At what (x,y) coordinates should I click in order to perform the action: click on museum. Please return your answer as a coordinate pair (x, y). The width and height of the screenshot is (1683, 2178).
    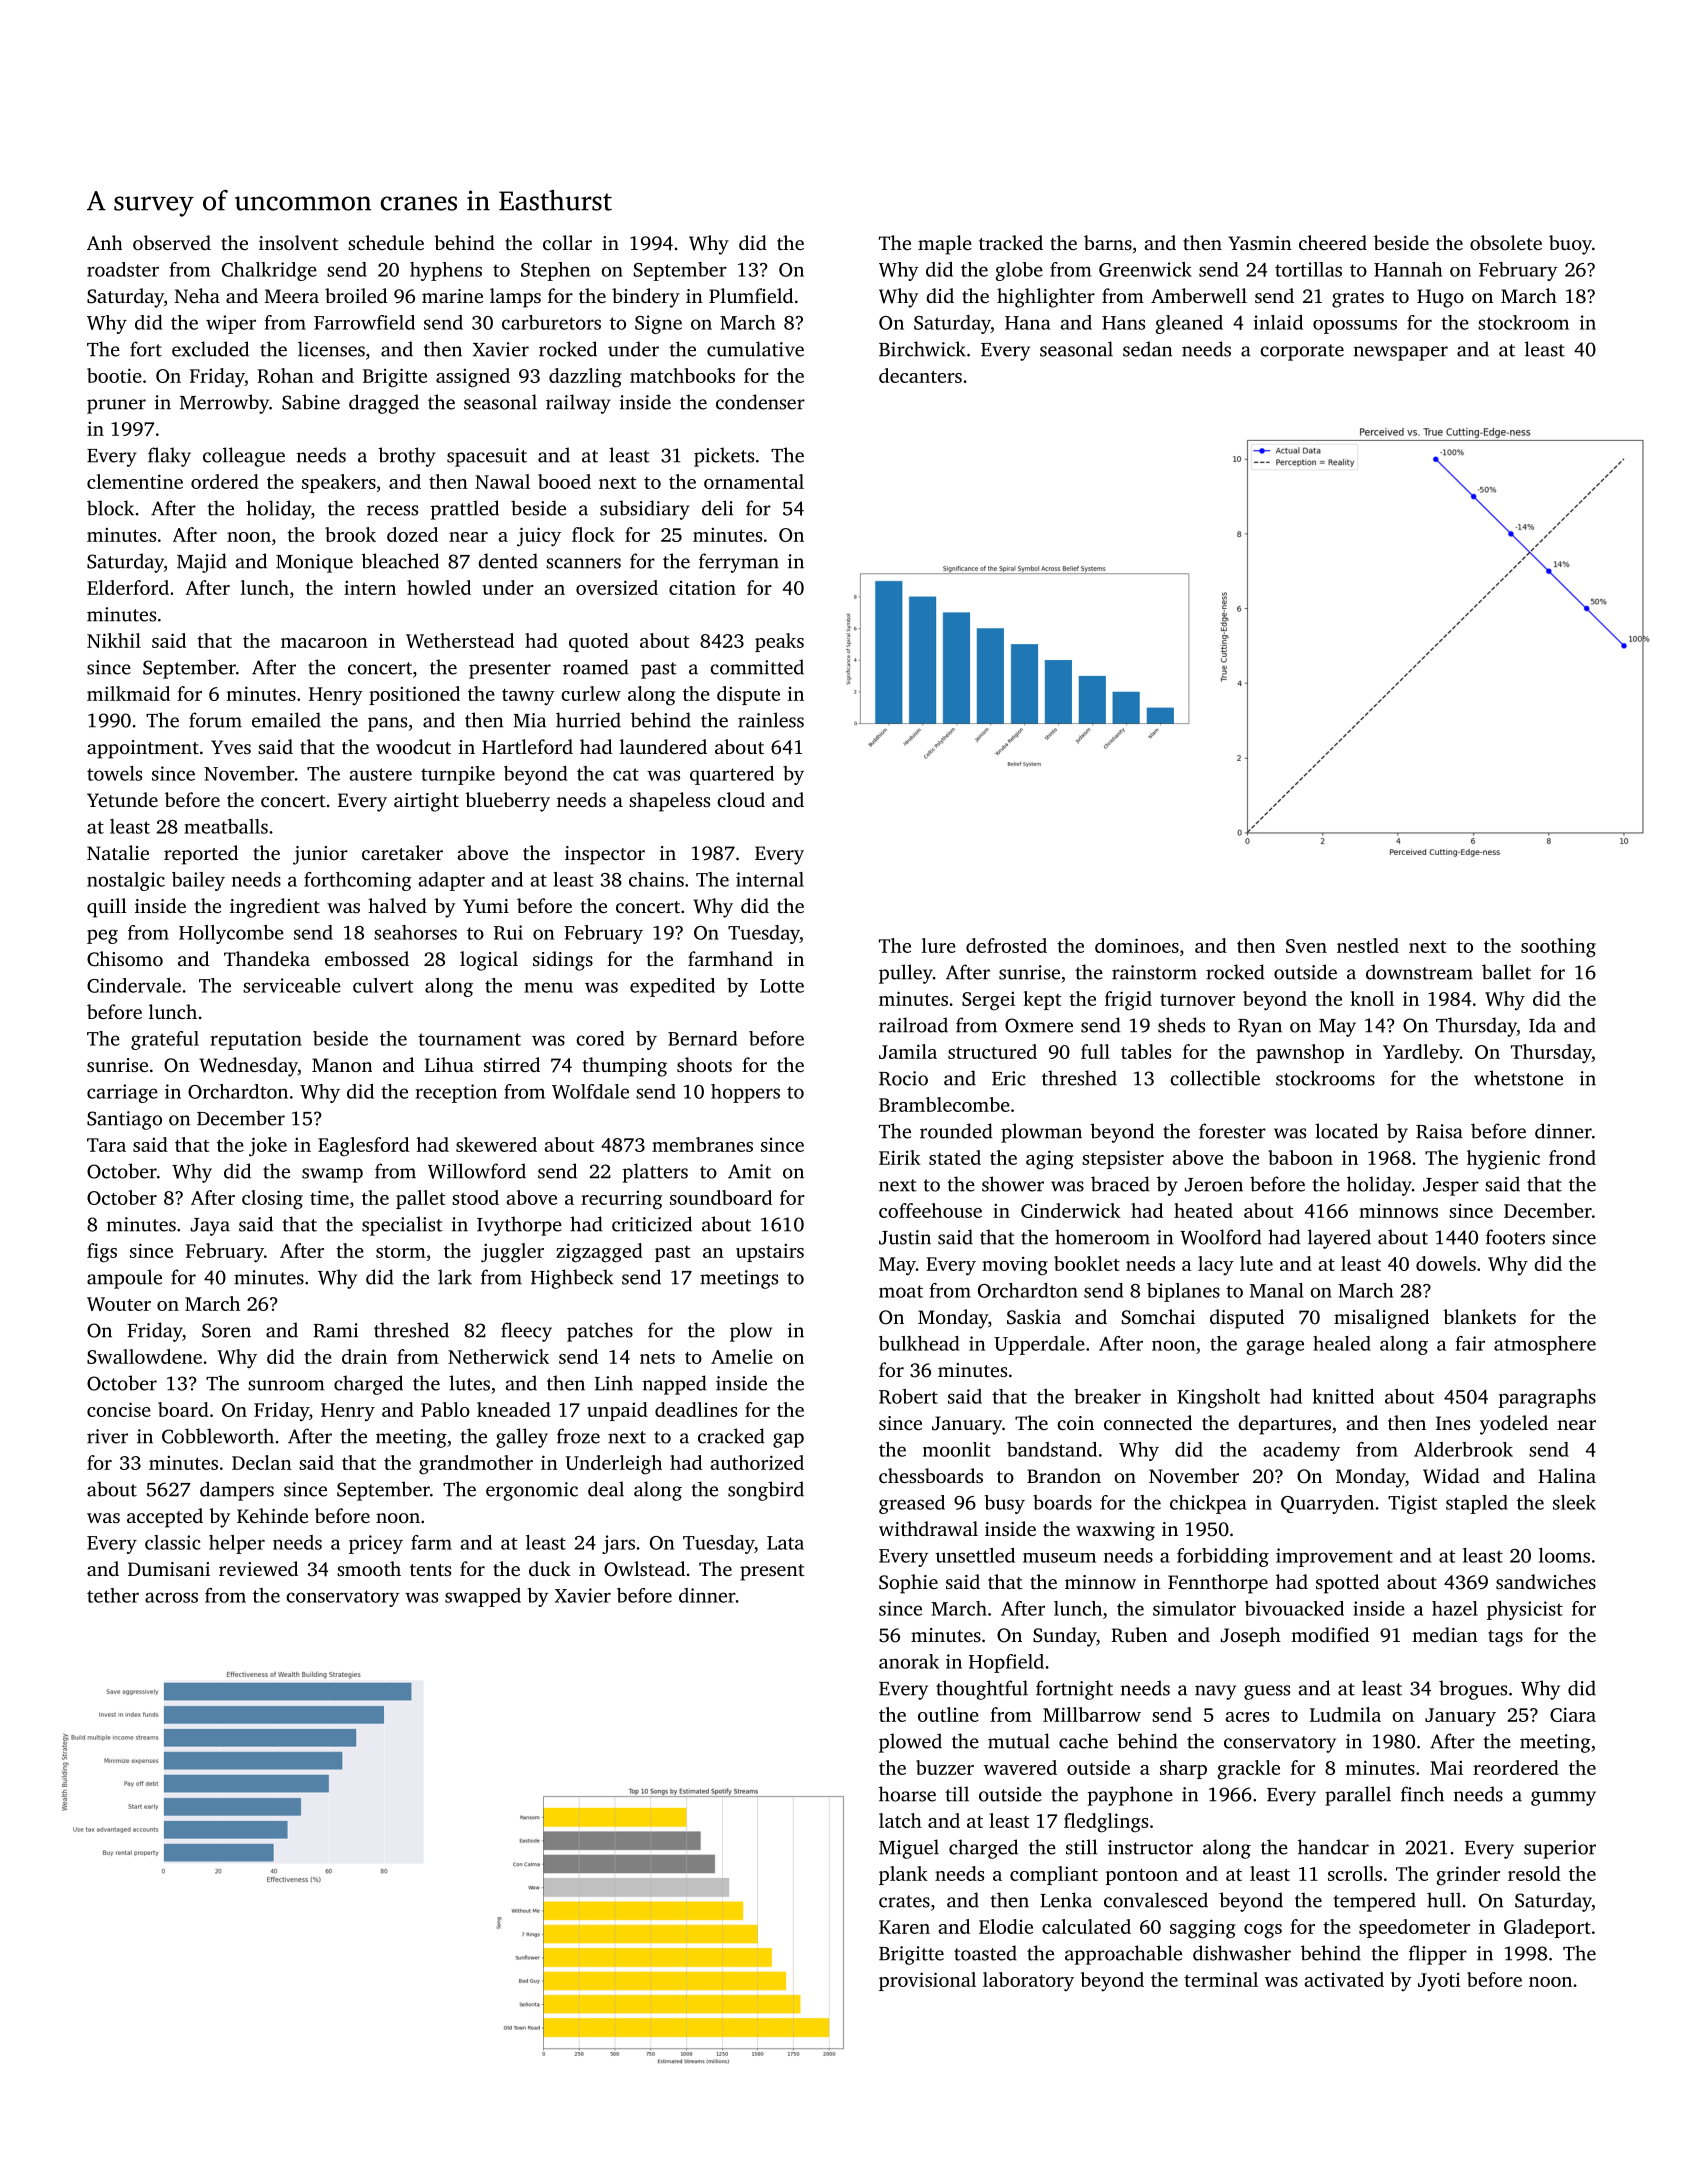
    Looking at the image, I should click on (1059, 1558).
